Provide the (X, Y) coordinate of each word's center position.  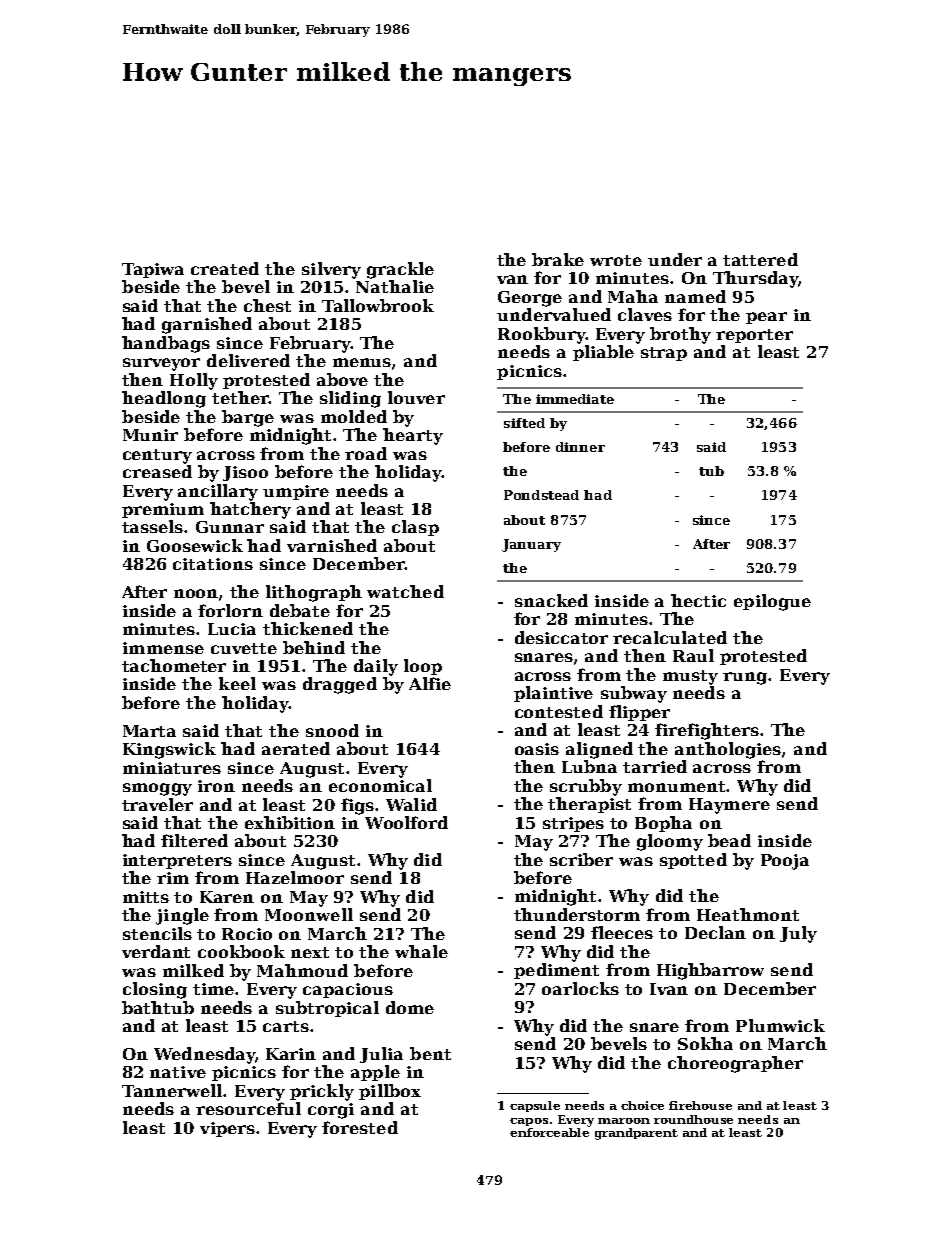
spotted (693, 861)
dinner (580, 447)
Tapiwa (153, 270)
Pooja (785, 862)
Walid (411, 804)
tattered (760, 259)
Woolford (406, 822)
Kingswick (169, 750)
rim (173, 878)
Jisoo (245, 473)
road (366, 453)
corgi (331, 1111)
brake (558, 259)
